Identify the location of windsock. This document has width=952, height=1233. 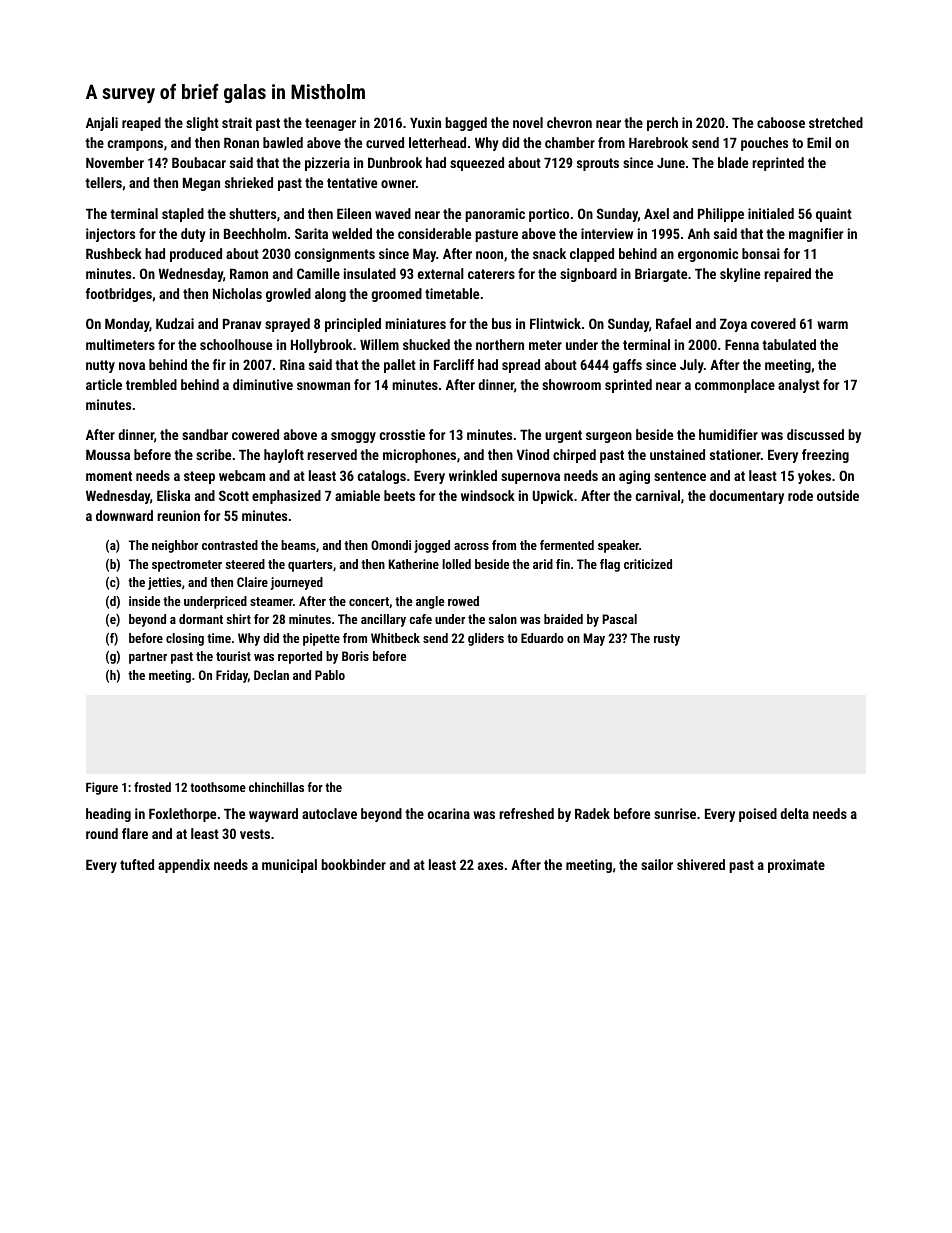
(488, 495).
